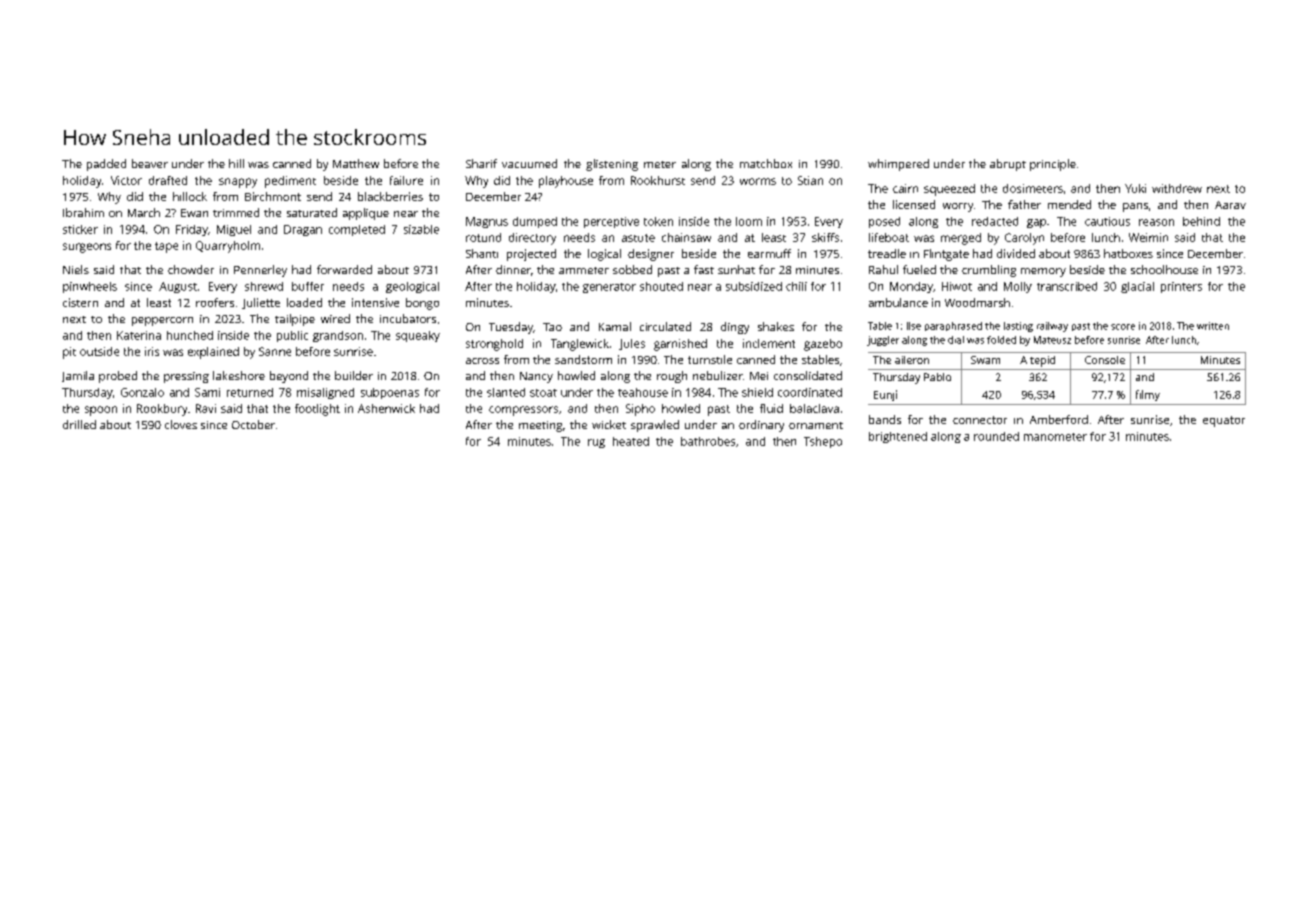 The image size is (1308, 924). Describe the element at coordinates (651, 255) in the screenshot. I see `designer` at that location.
